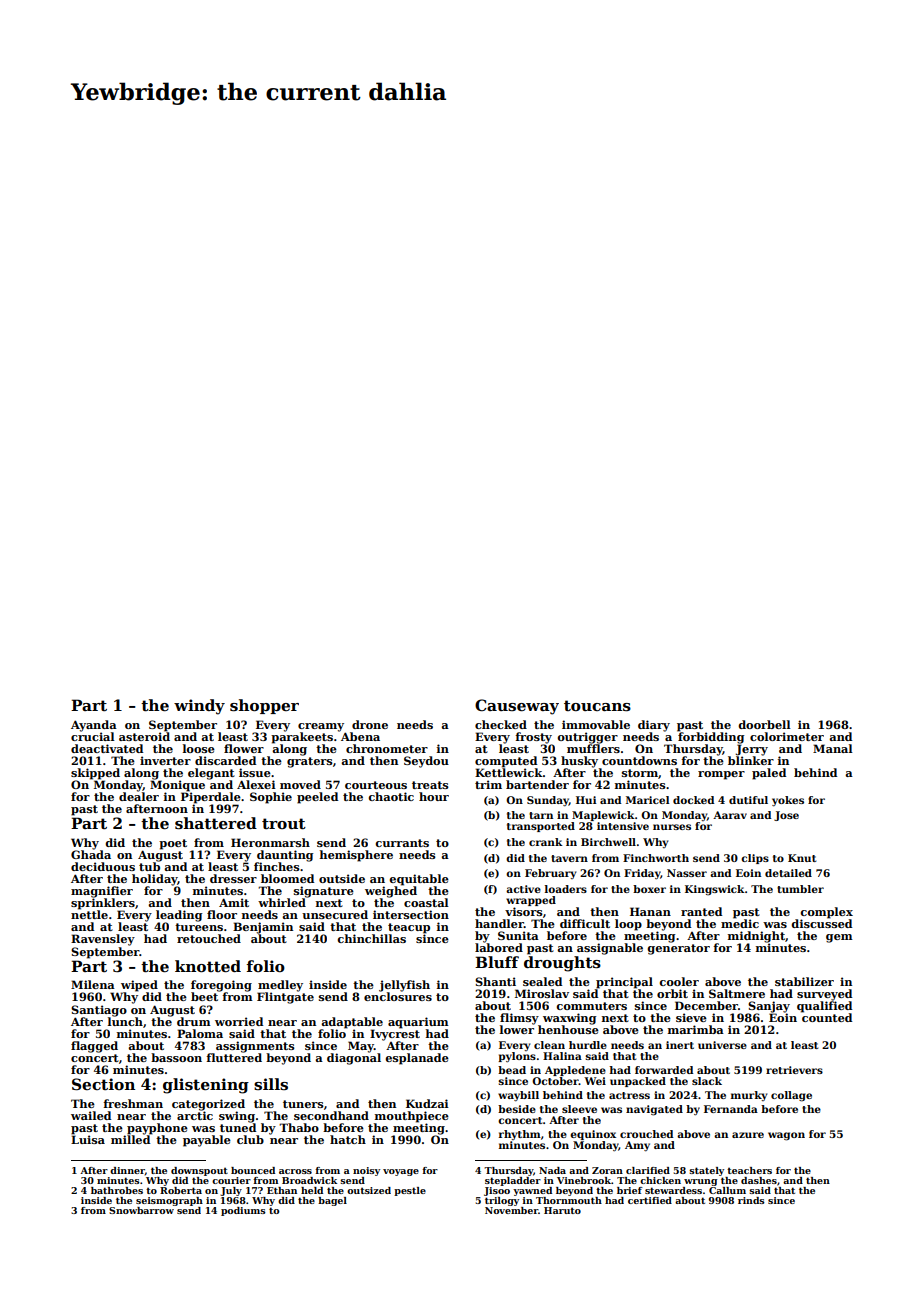  Describe the element at coordinates (546, 842) in the screenshot. I see `crank` at that location.
